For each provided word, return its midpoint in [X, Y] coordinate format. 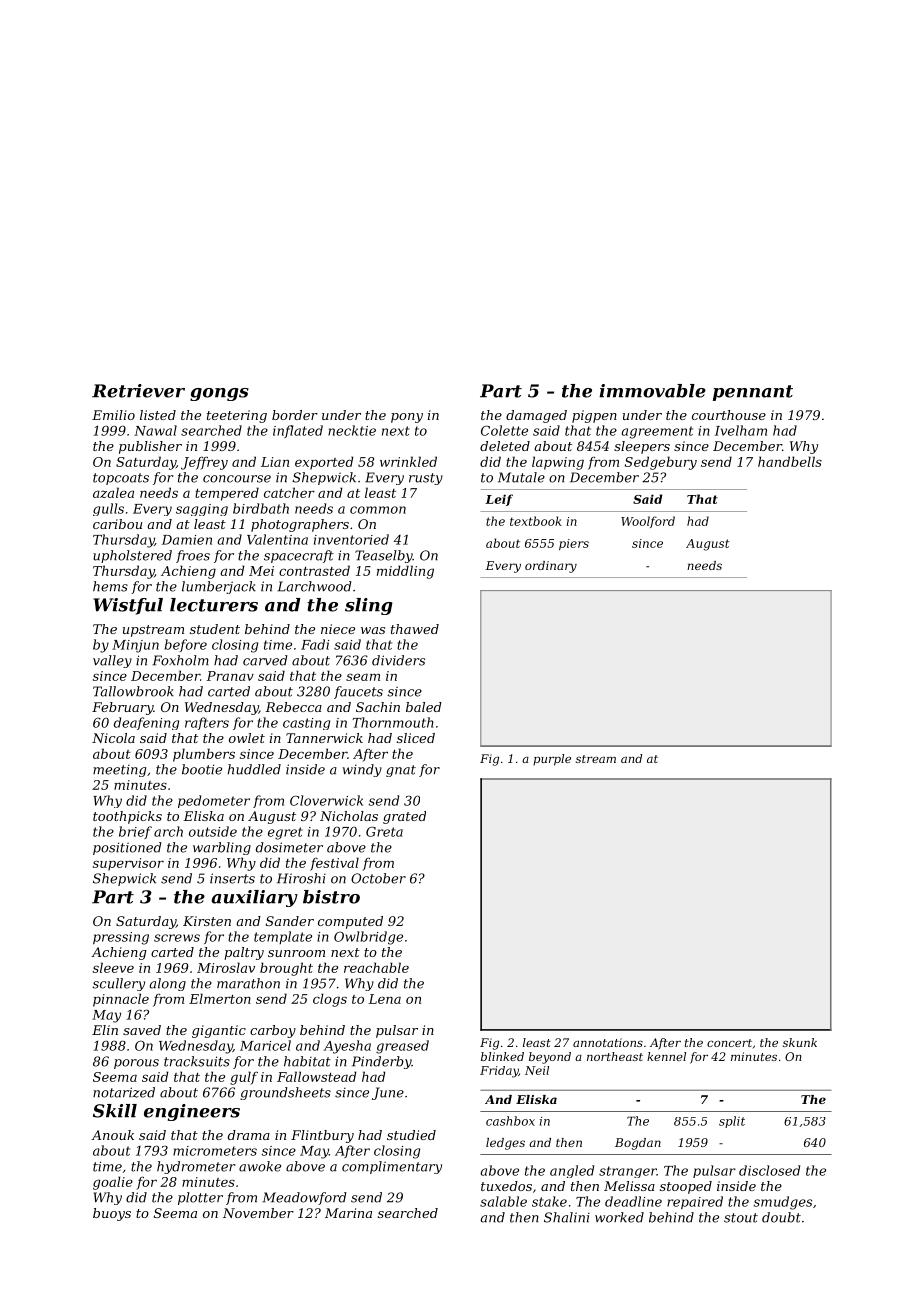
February [122, 708]
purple [552, 760]
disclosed [769, 1170]
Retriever [138, 391]
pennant [753, 393]
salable [503, 1201]
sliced [416, 738]
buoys [112, 1214]
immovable [652, 391]
